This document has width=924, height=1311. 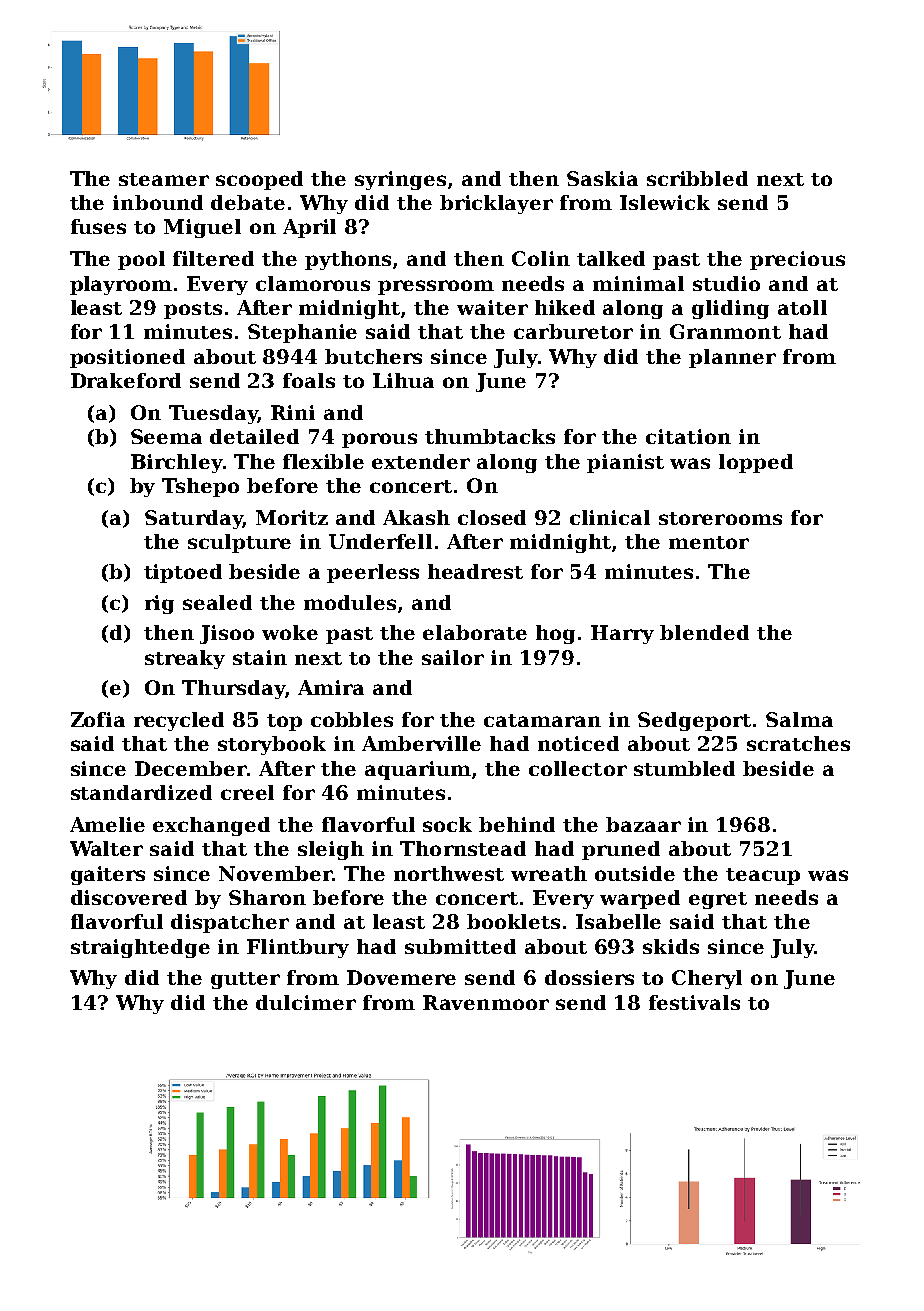 I want to click on festivals, so click(x=694, y=1002).
